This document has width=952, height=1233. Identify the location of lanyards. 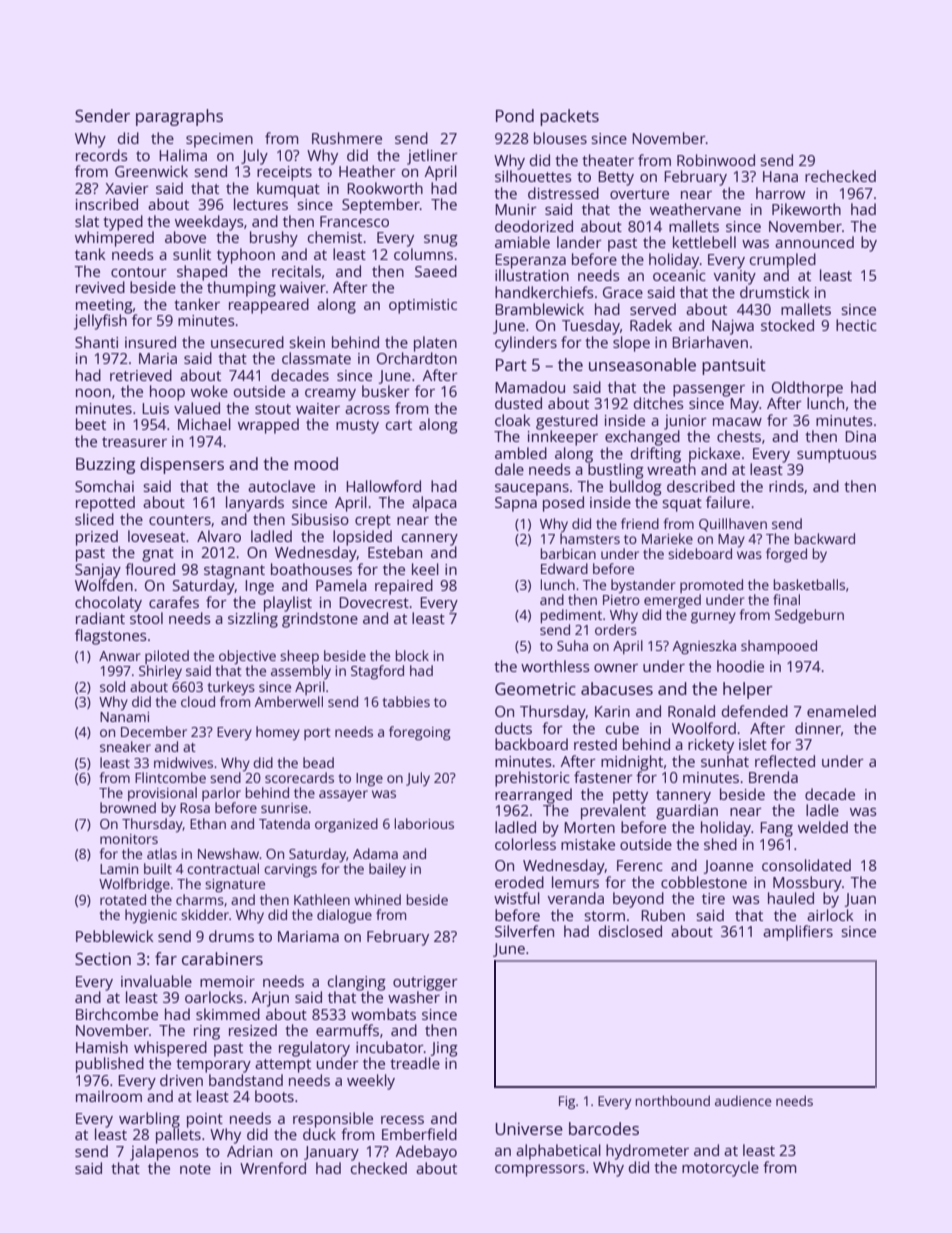
(255, 504).
